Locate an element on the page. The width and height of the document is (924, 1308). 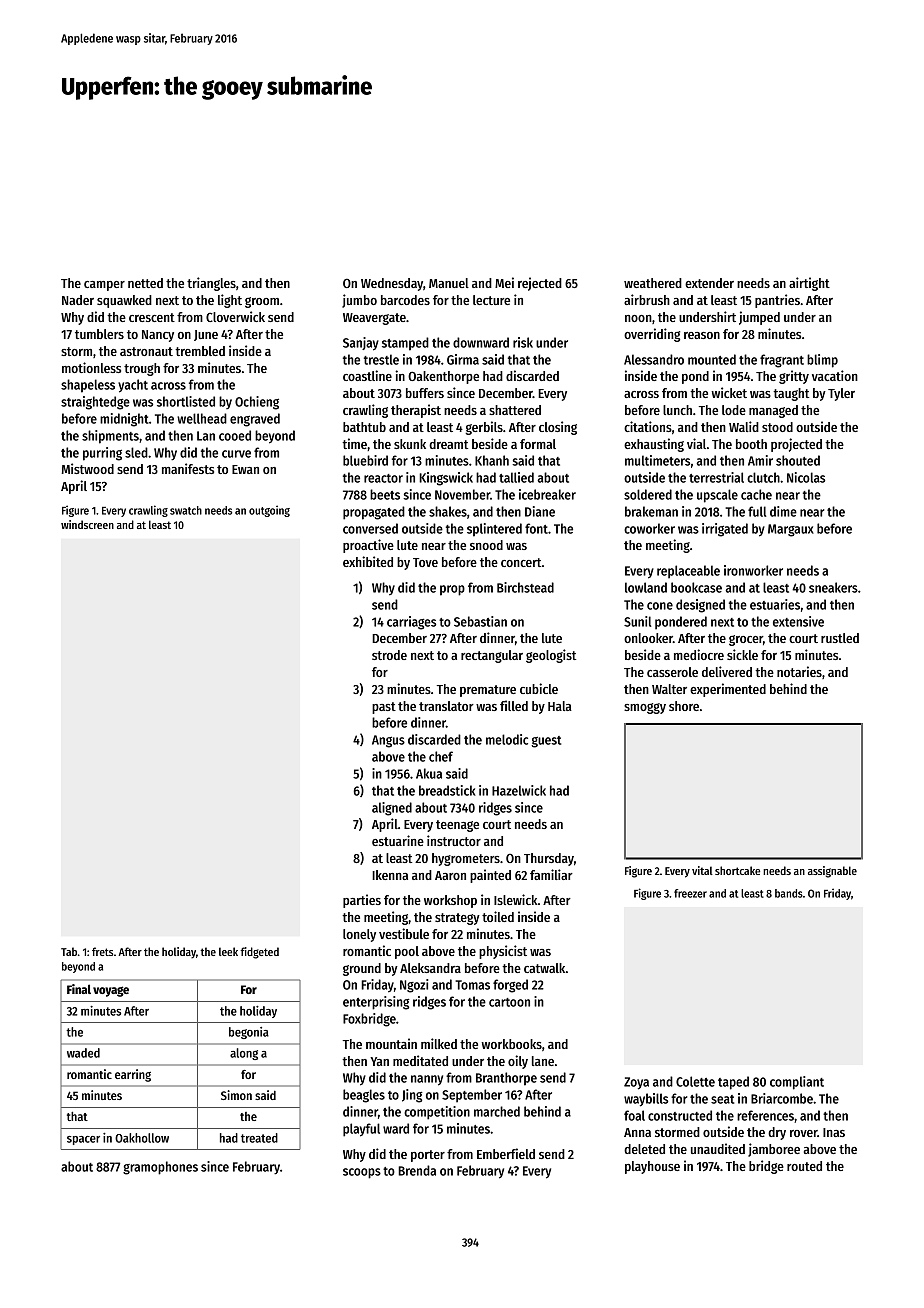
Hazelwick is located at coordinates (519, 790).
